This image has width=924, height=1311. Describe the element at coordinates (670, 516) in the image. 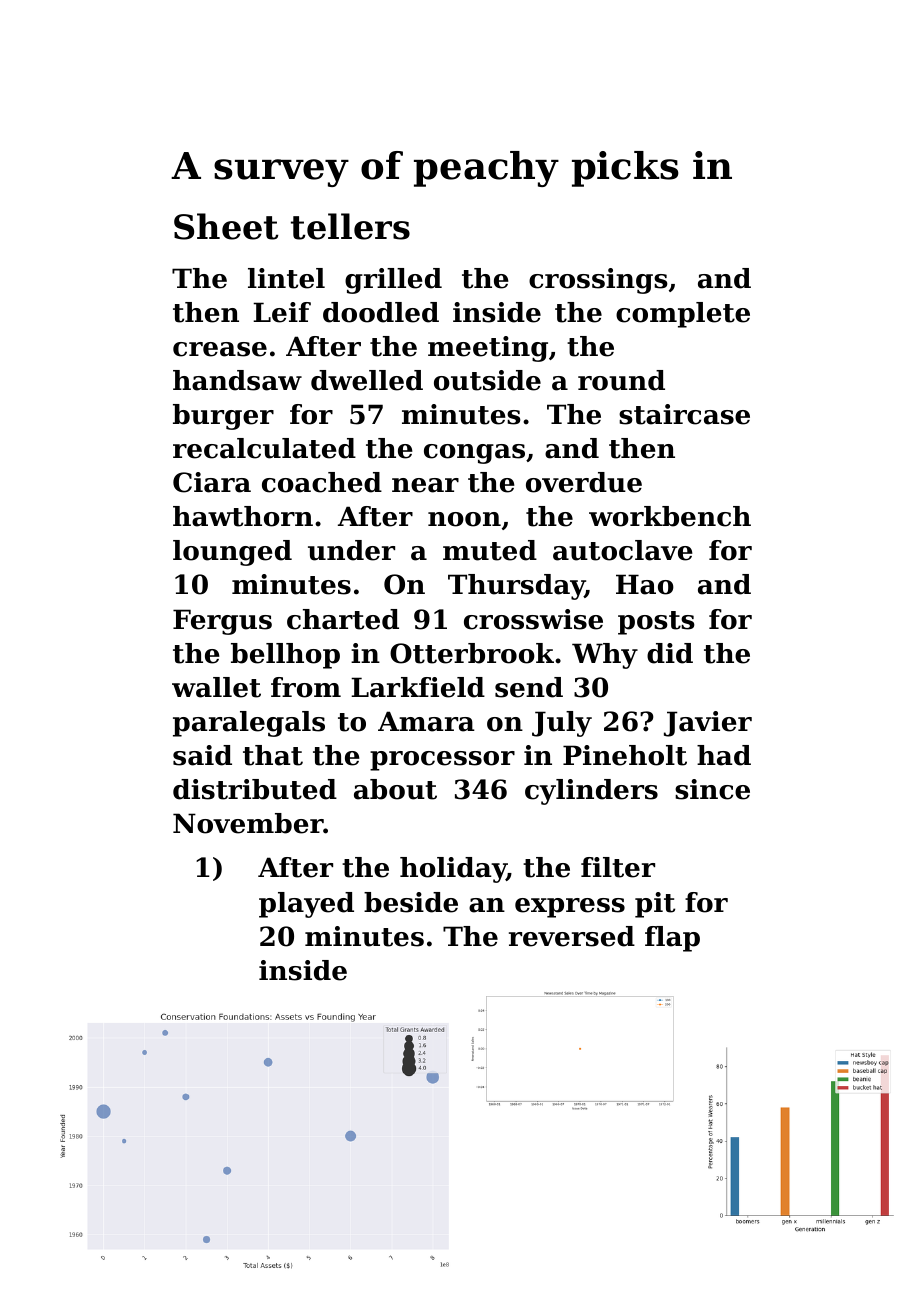

I see `workbench` at that location.
